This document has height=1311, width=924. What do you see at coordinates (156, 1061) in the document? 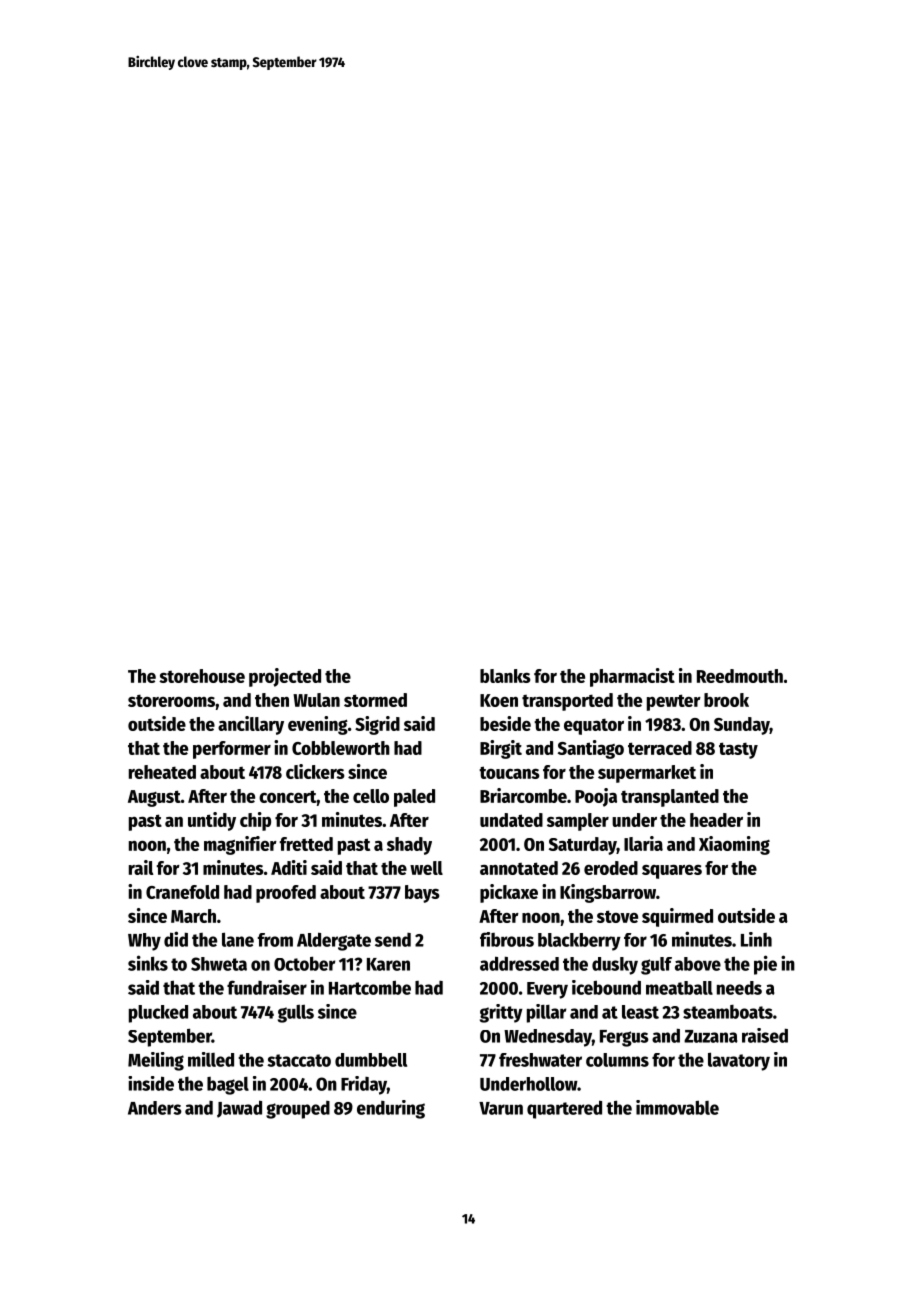
I see `Meiling` at bounding box center [156, 1061].
